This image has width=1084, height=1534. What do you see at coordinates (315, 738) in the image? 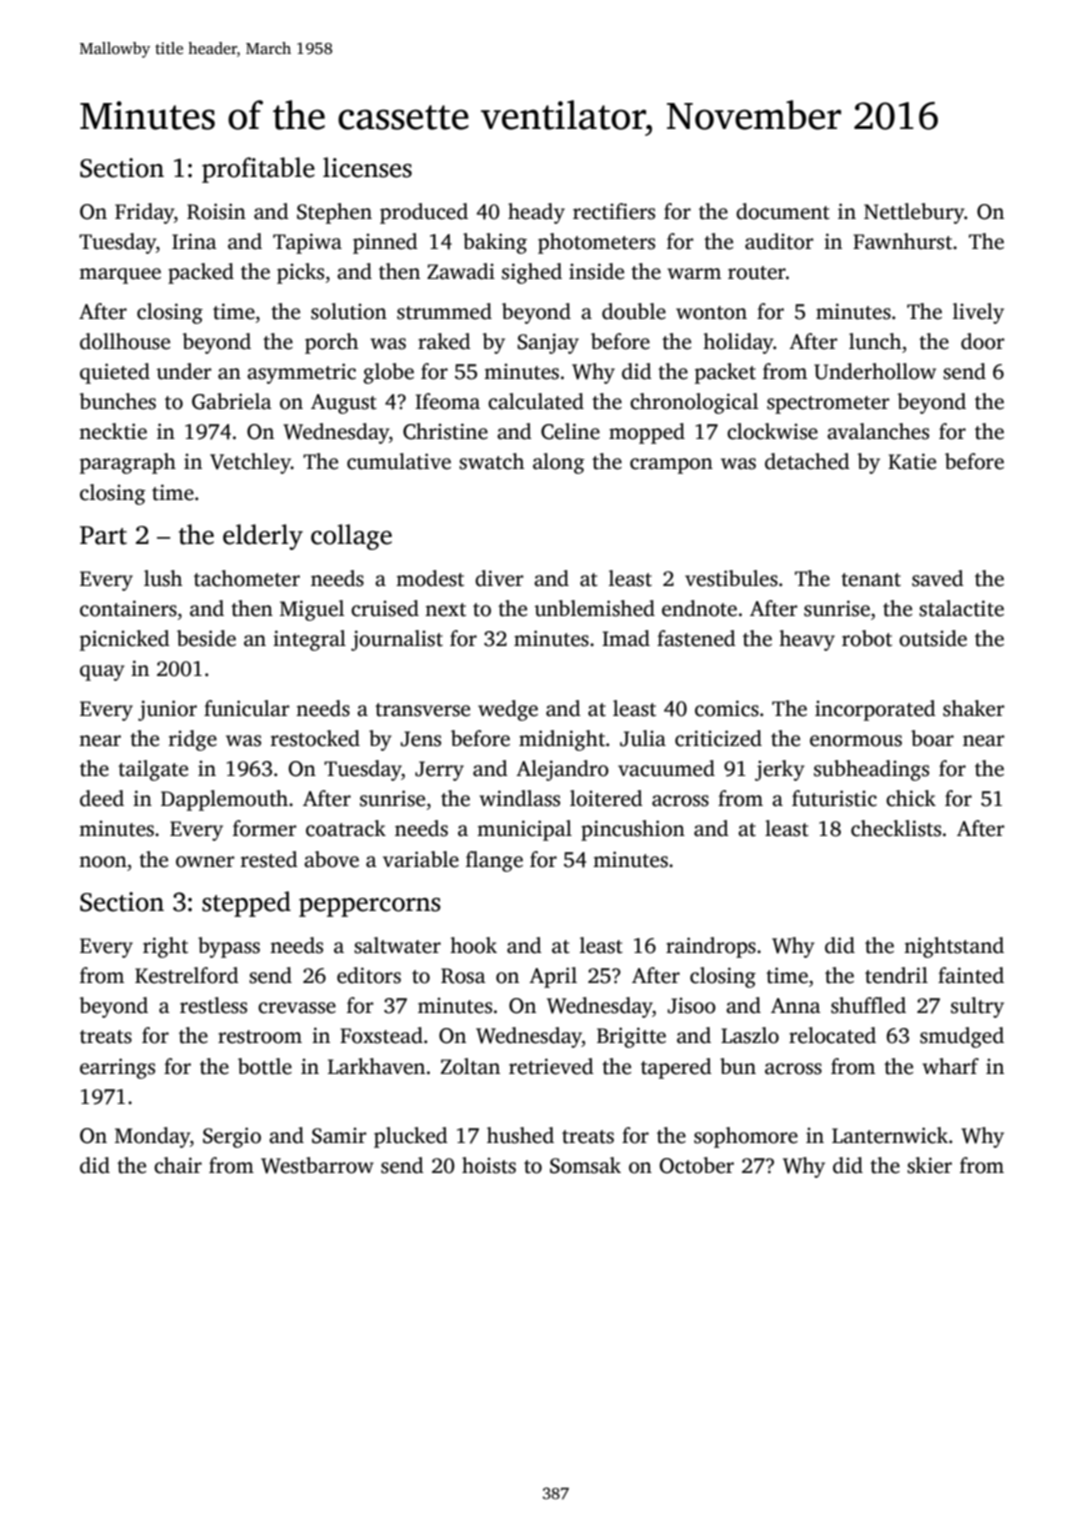
I see `restocked` at bounding box center [315, 738].
